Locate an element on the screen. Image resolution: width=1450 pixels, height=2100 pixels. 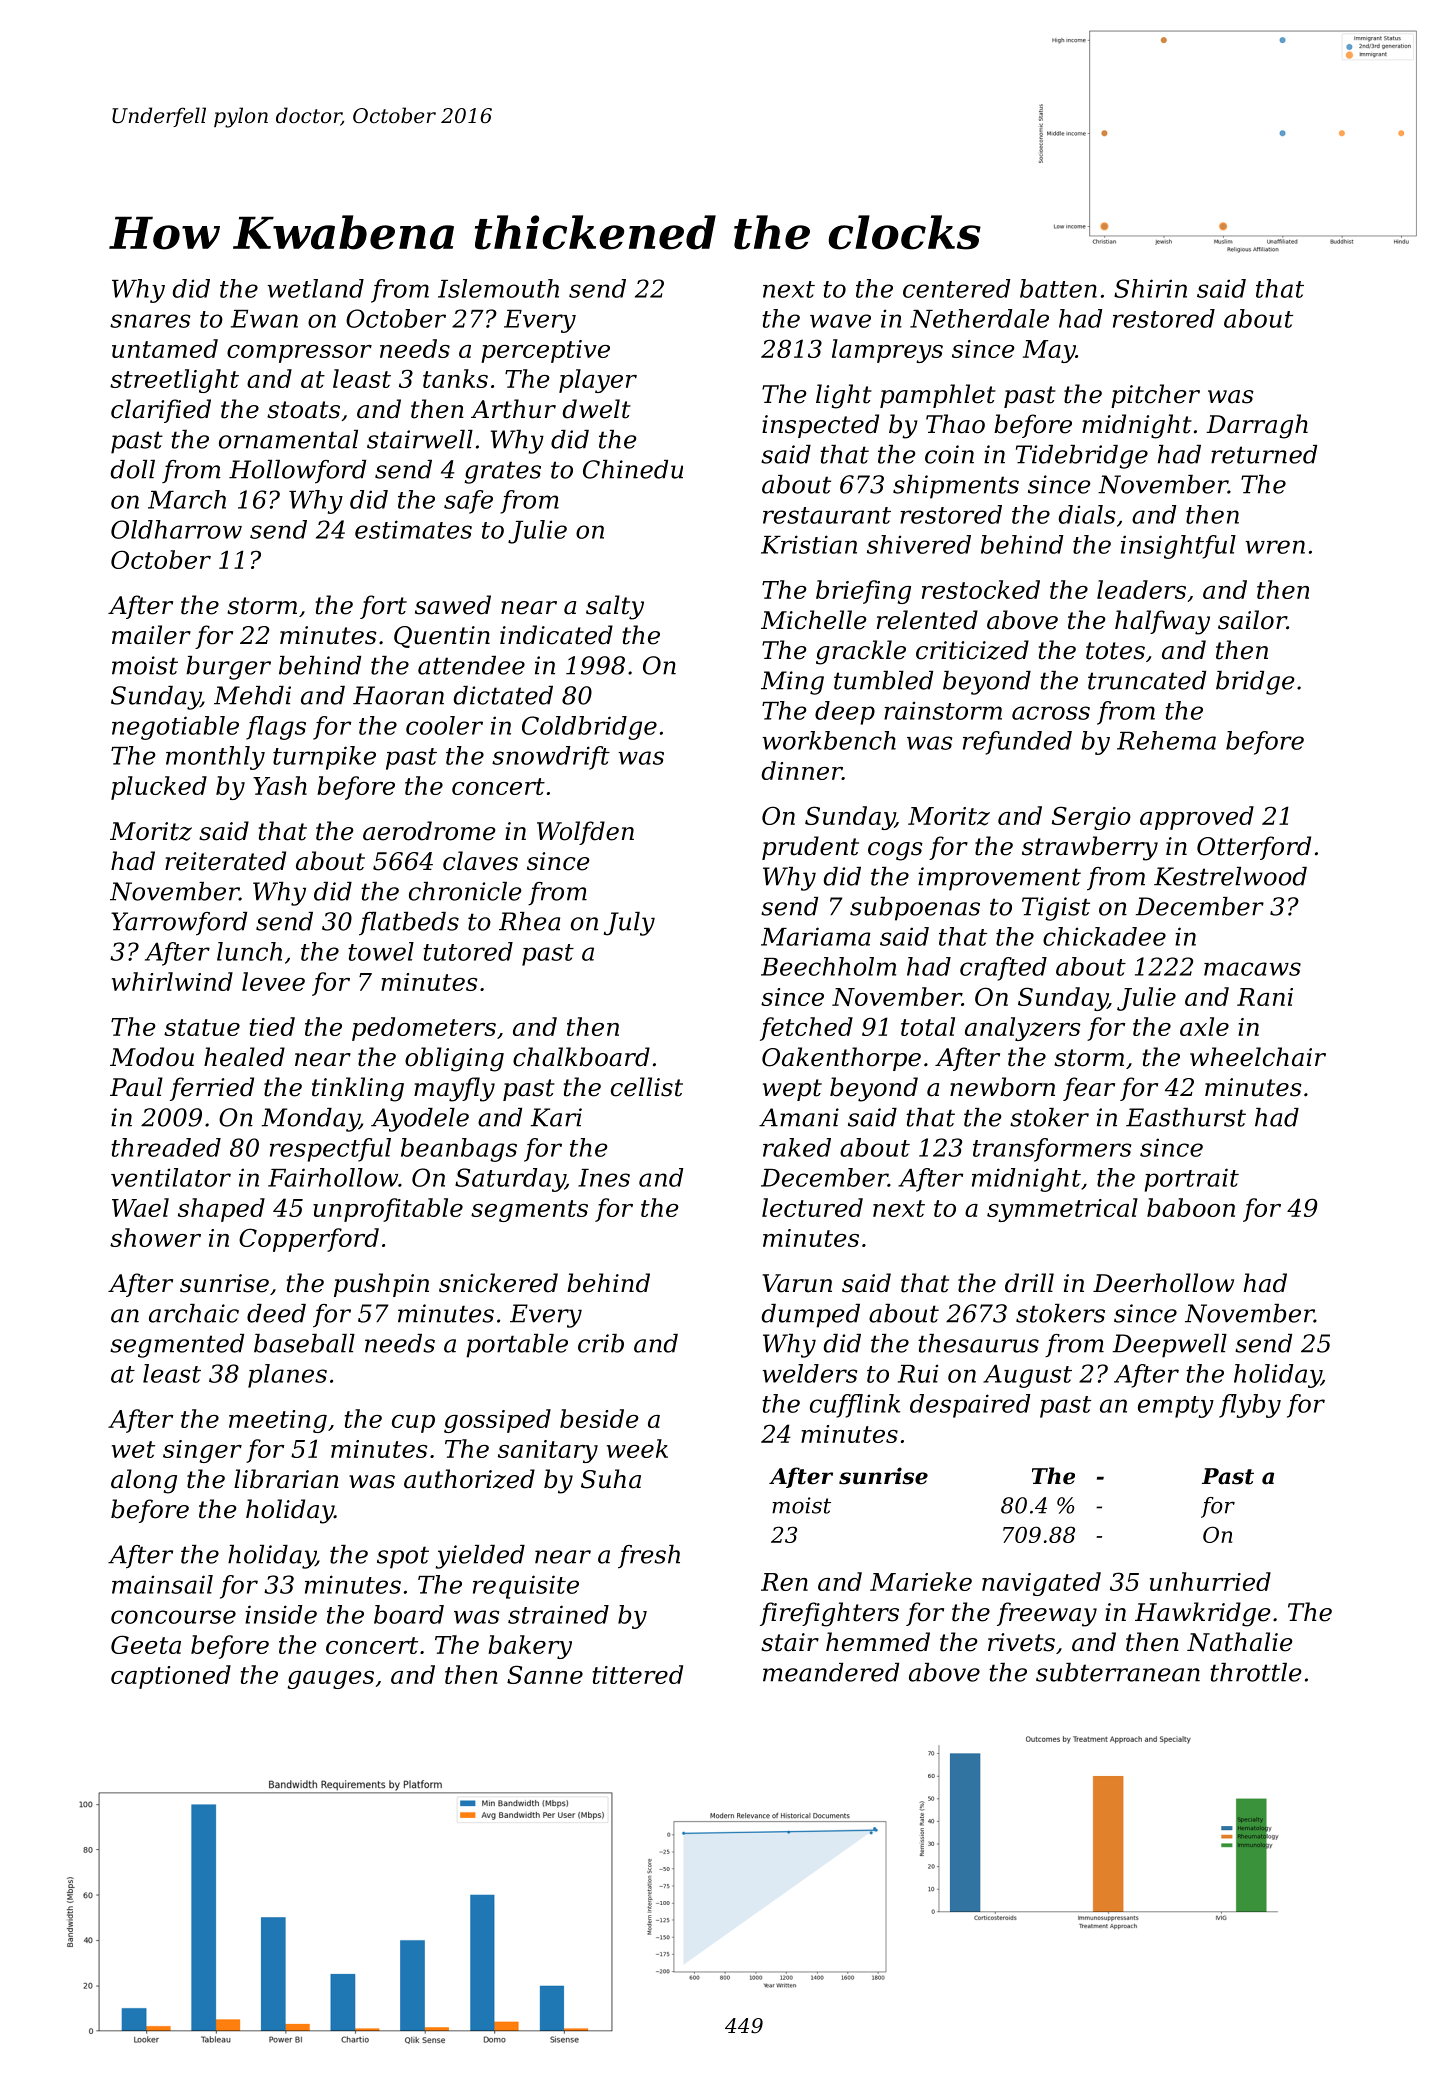
obliging is located at coordinates (454, 1059).
